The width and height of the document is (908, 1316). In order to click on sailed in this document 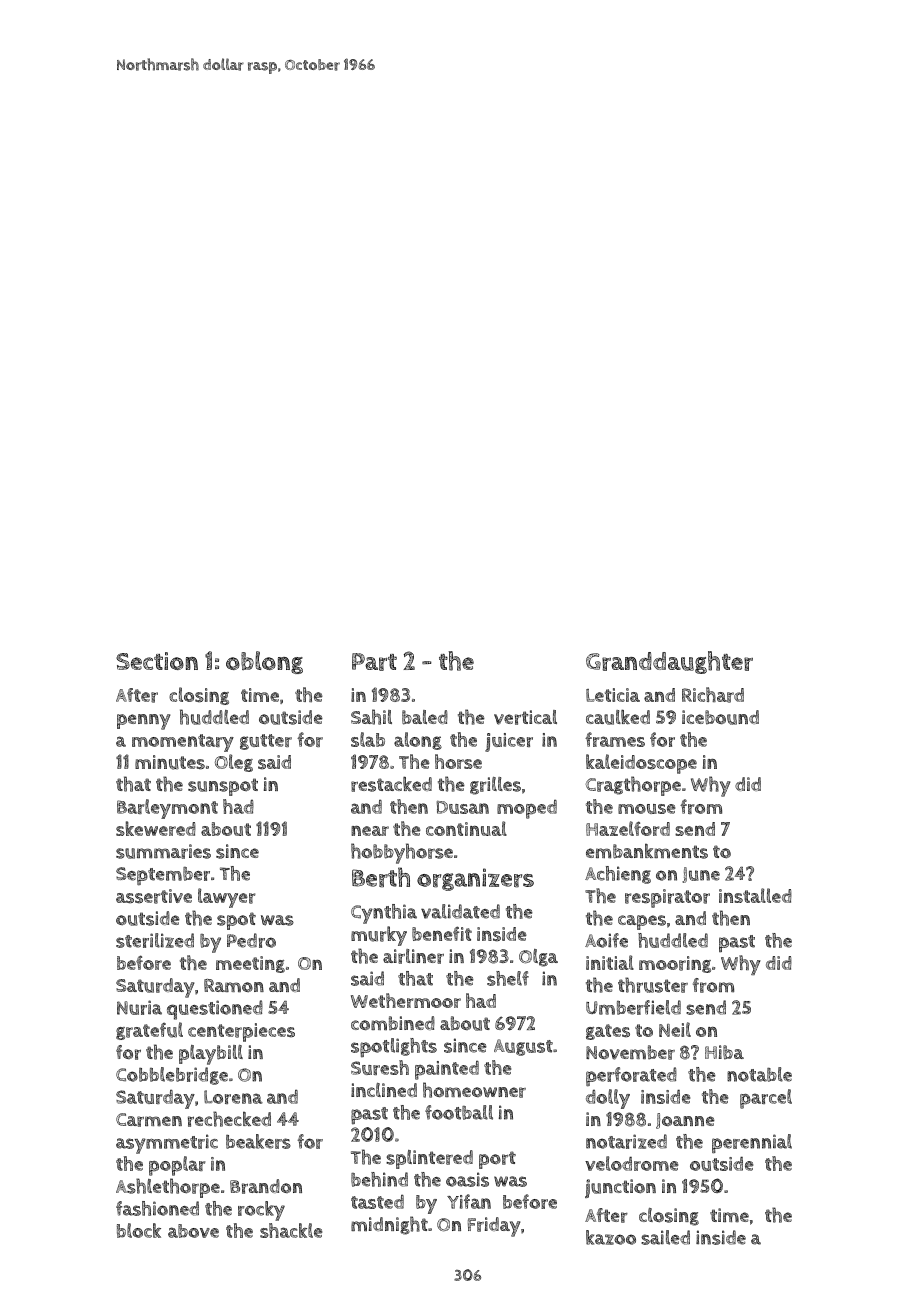, I will do `click(665, 1237)`.
